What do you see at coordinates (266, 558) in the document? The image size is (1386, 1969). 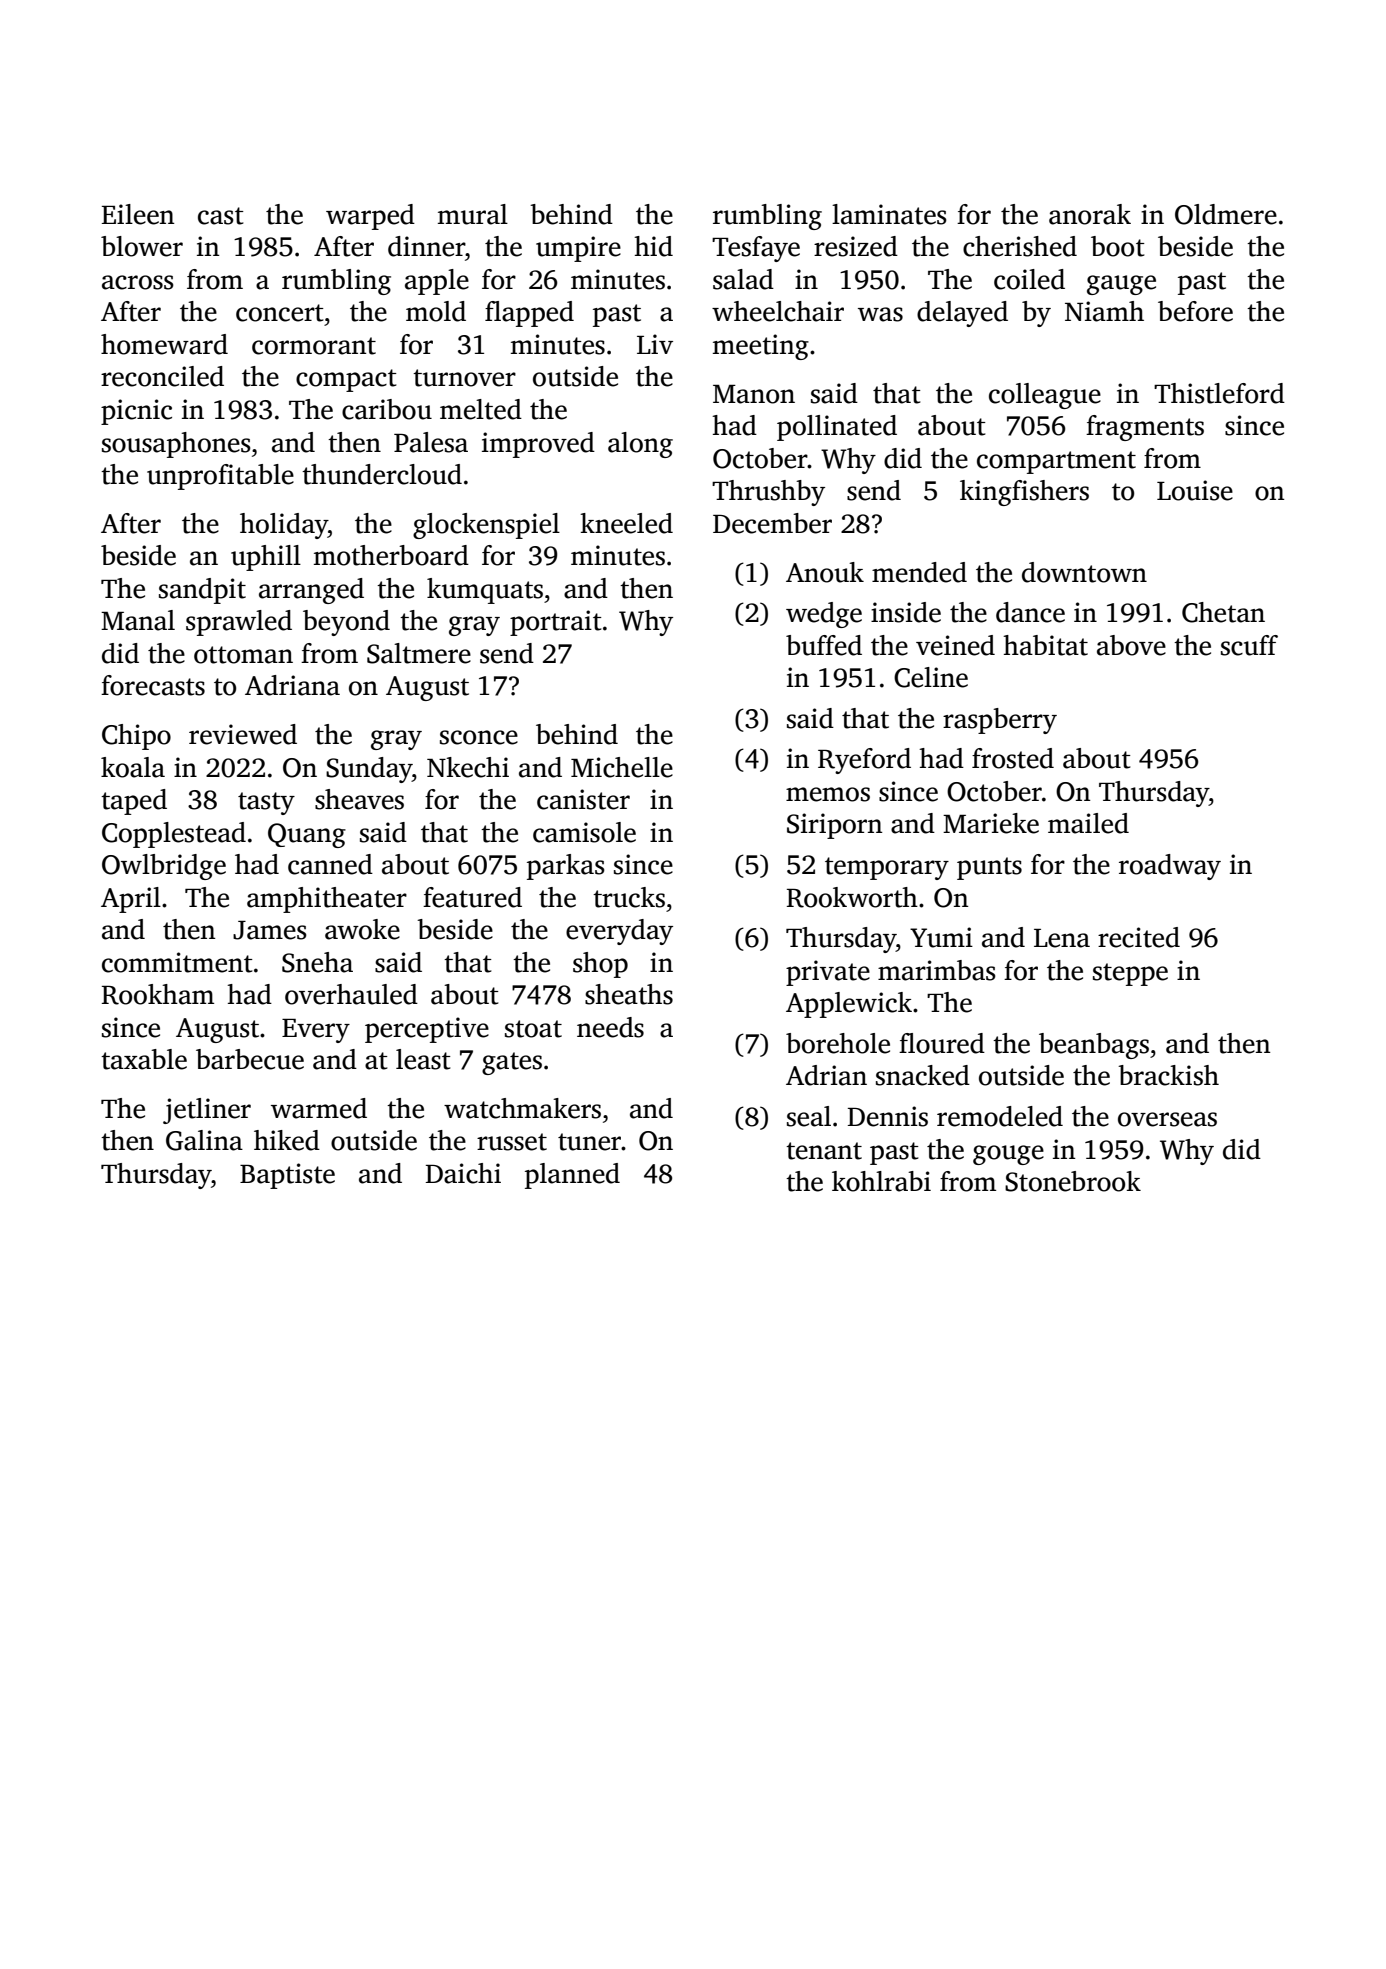 I see `uphill` at bounding box center [266, 558].
